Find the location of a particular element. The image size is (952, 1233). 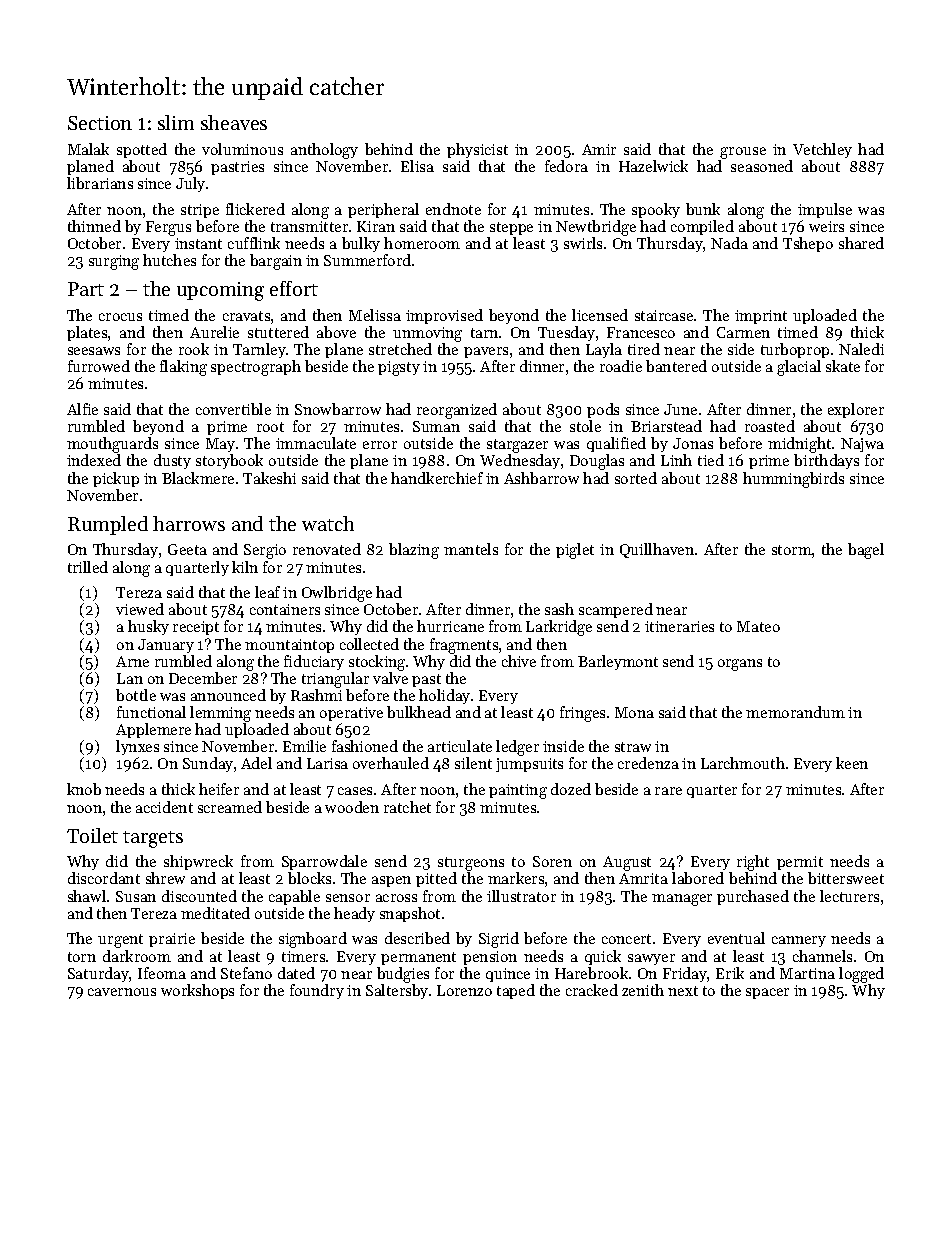

stripe is located at coordinates (200, 211).
